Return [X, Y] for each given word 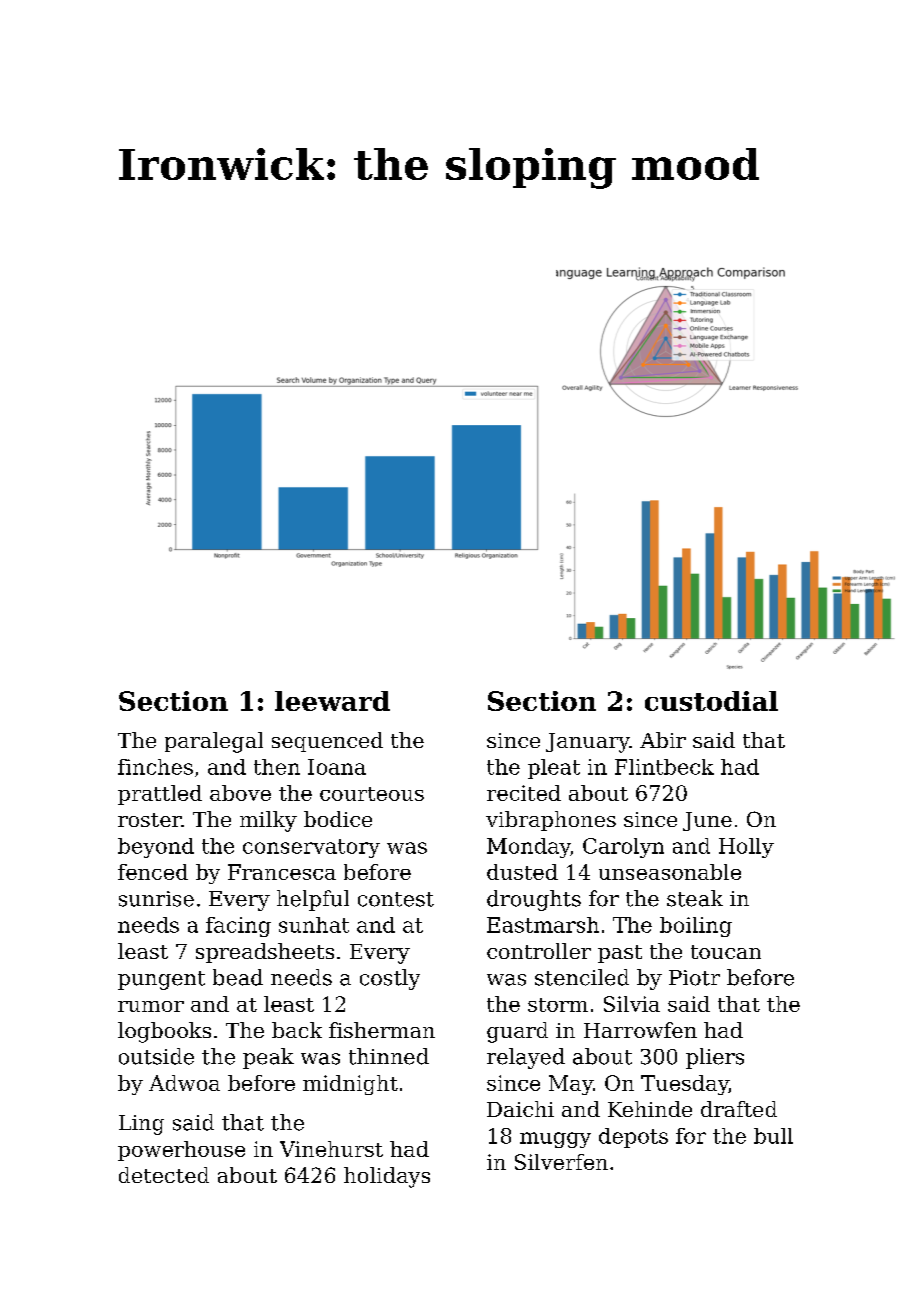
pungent [161, 980]
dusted [522, 872]
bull [773, 1136]
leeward [332, 701]
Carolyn [623, 848]
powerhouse [181, 1151]
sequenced [327, 742]
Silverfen [561, 1162]
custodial [711, 701]
